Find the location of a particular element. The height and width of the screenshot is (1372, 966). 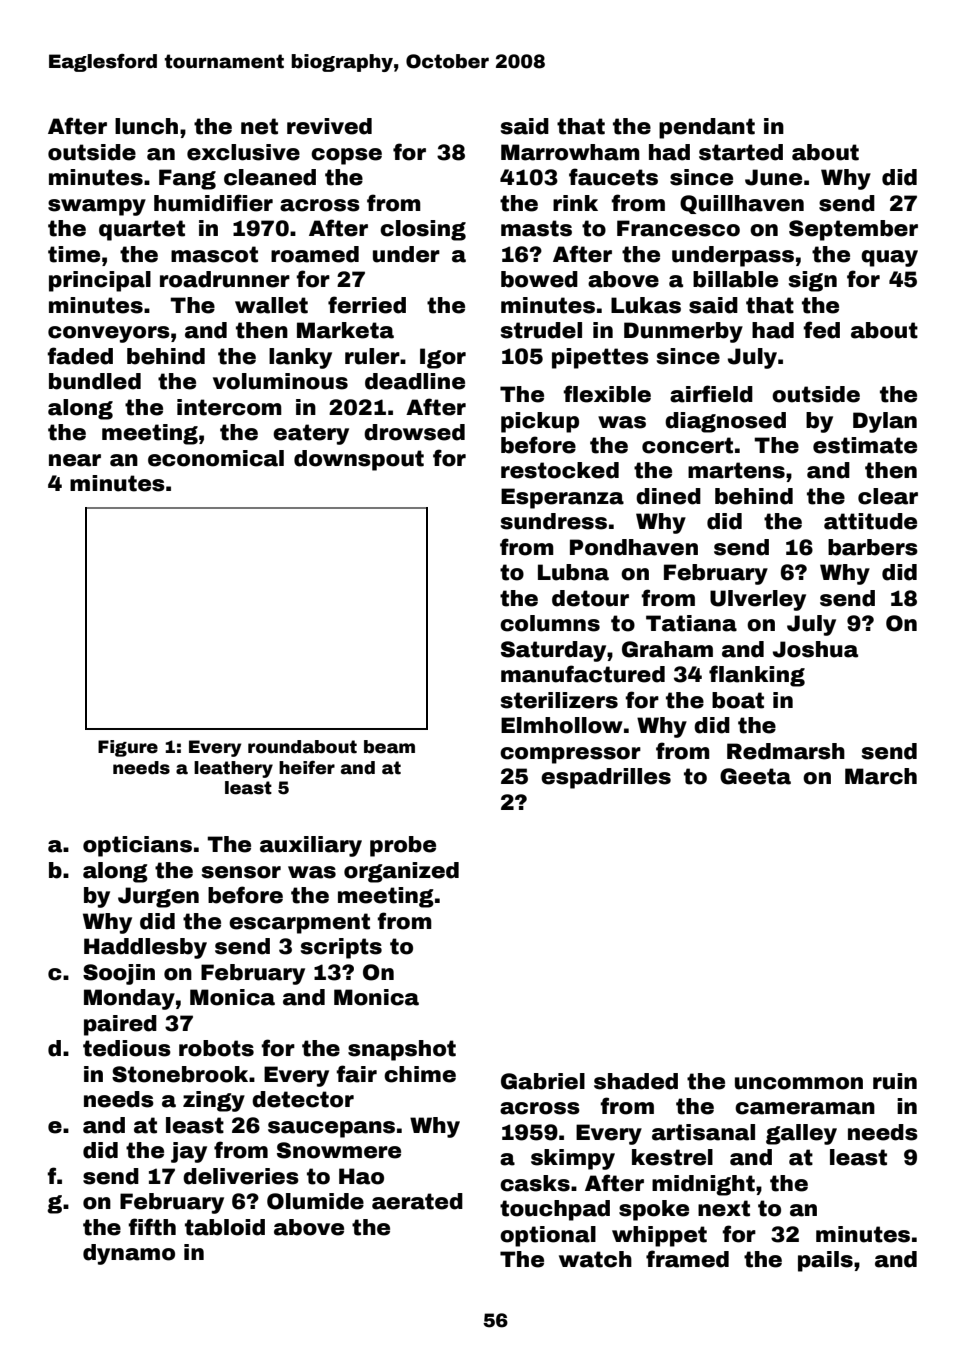

June is located at coordinates (773, 177).
